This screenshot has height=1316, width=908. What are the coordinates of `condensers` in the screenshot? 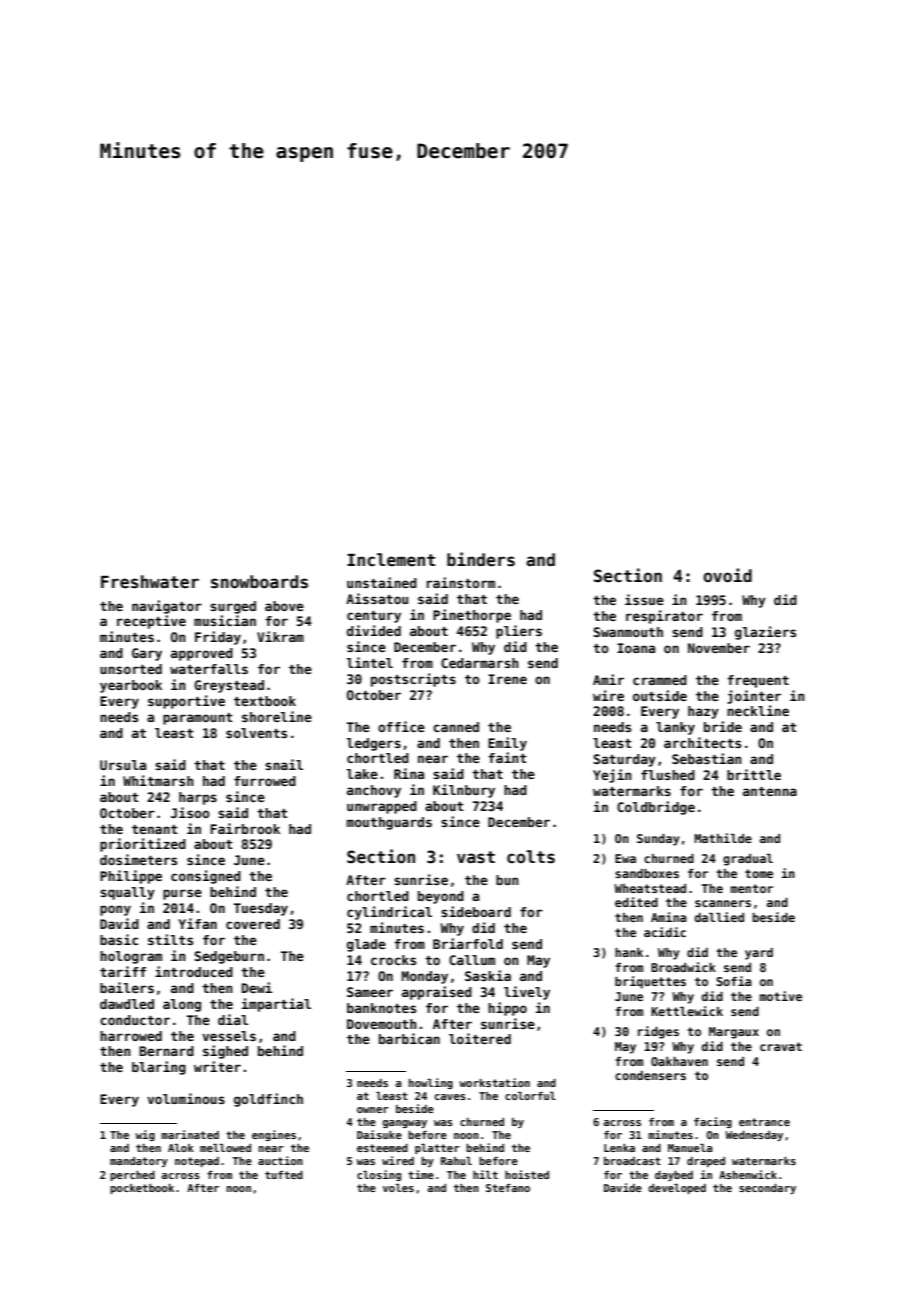 It's located at (650, 1075).
